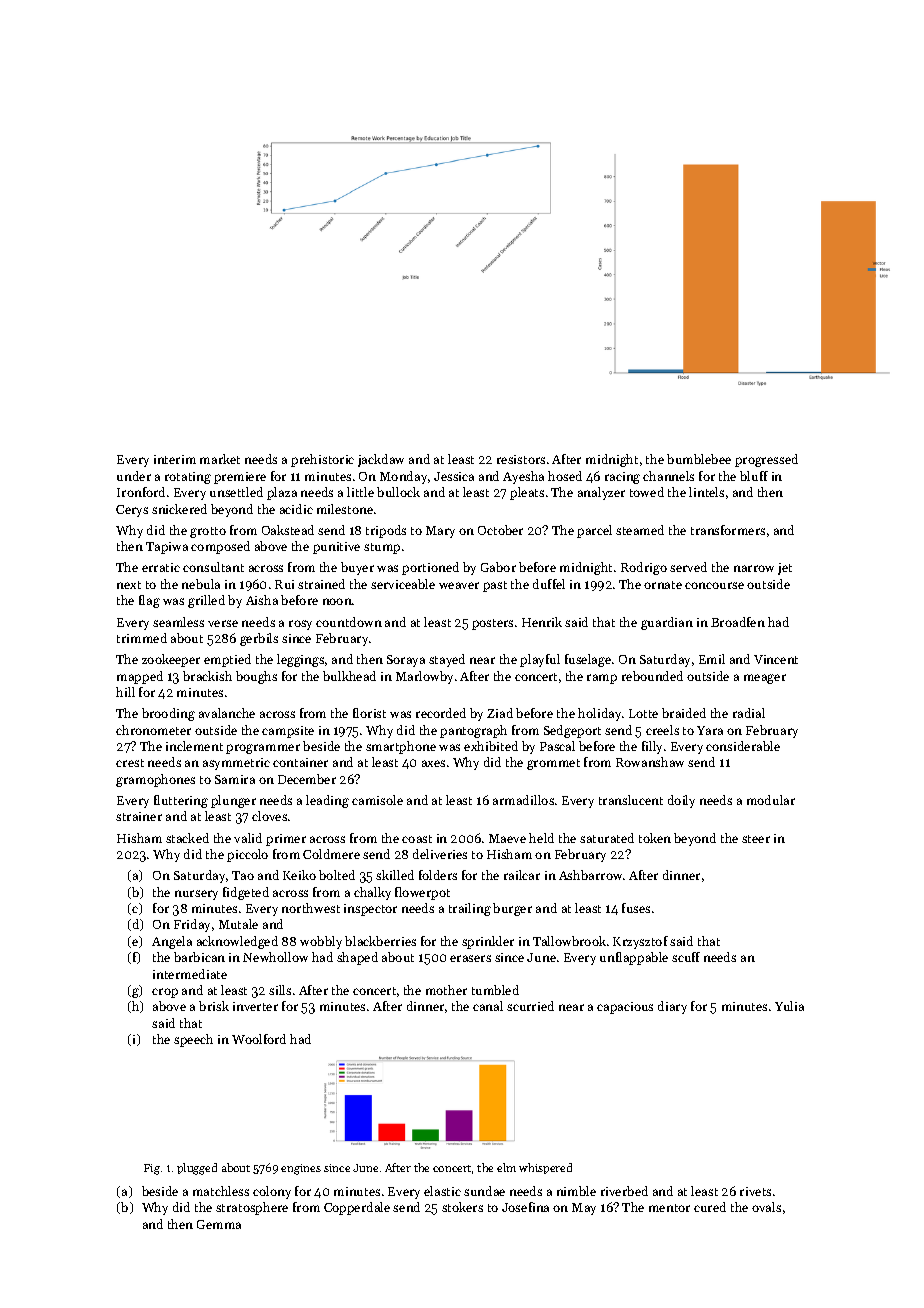 Image resolution: width=924 pixels, height=1308 pixels. Describe the element at coordinates (243, 875) in the document. I see `Tao` at that location.
